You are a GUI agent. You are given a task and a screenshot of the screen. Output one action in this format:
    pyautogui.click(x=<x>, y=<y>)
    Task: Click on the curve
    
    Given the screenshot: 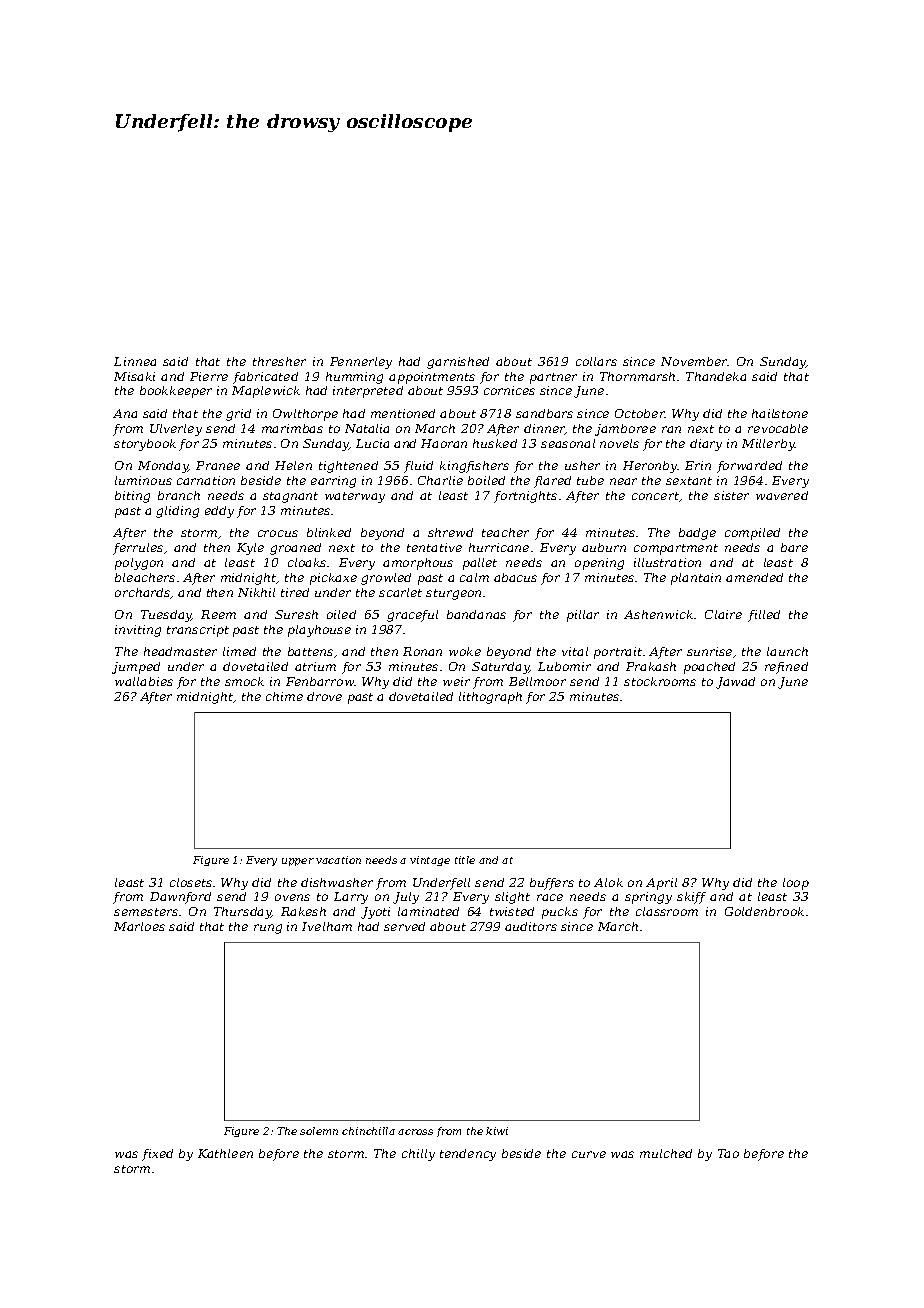 What is the action you would take?
    pyautogui.click(x=589, y=1154)
